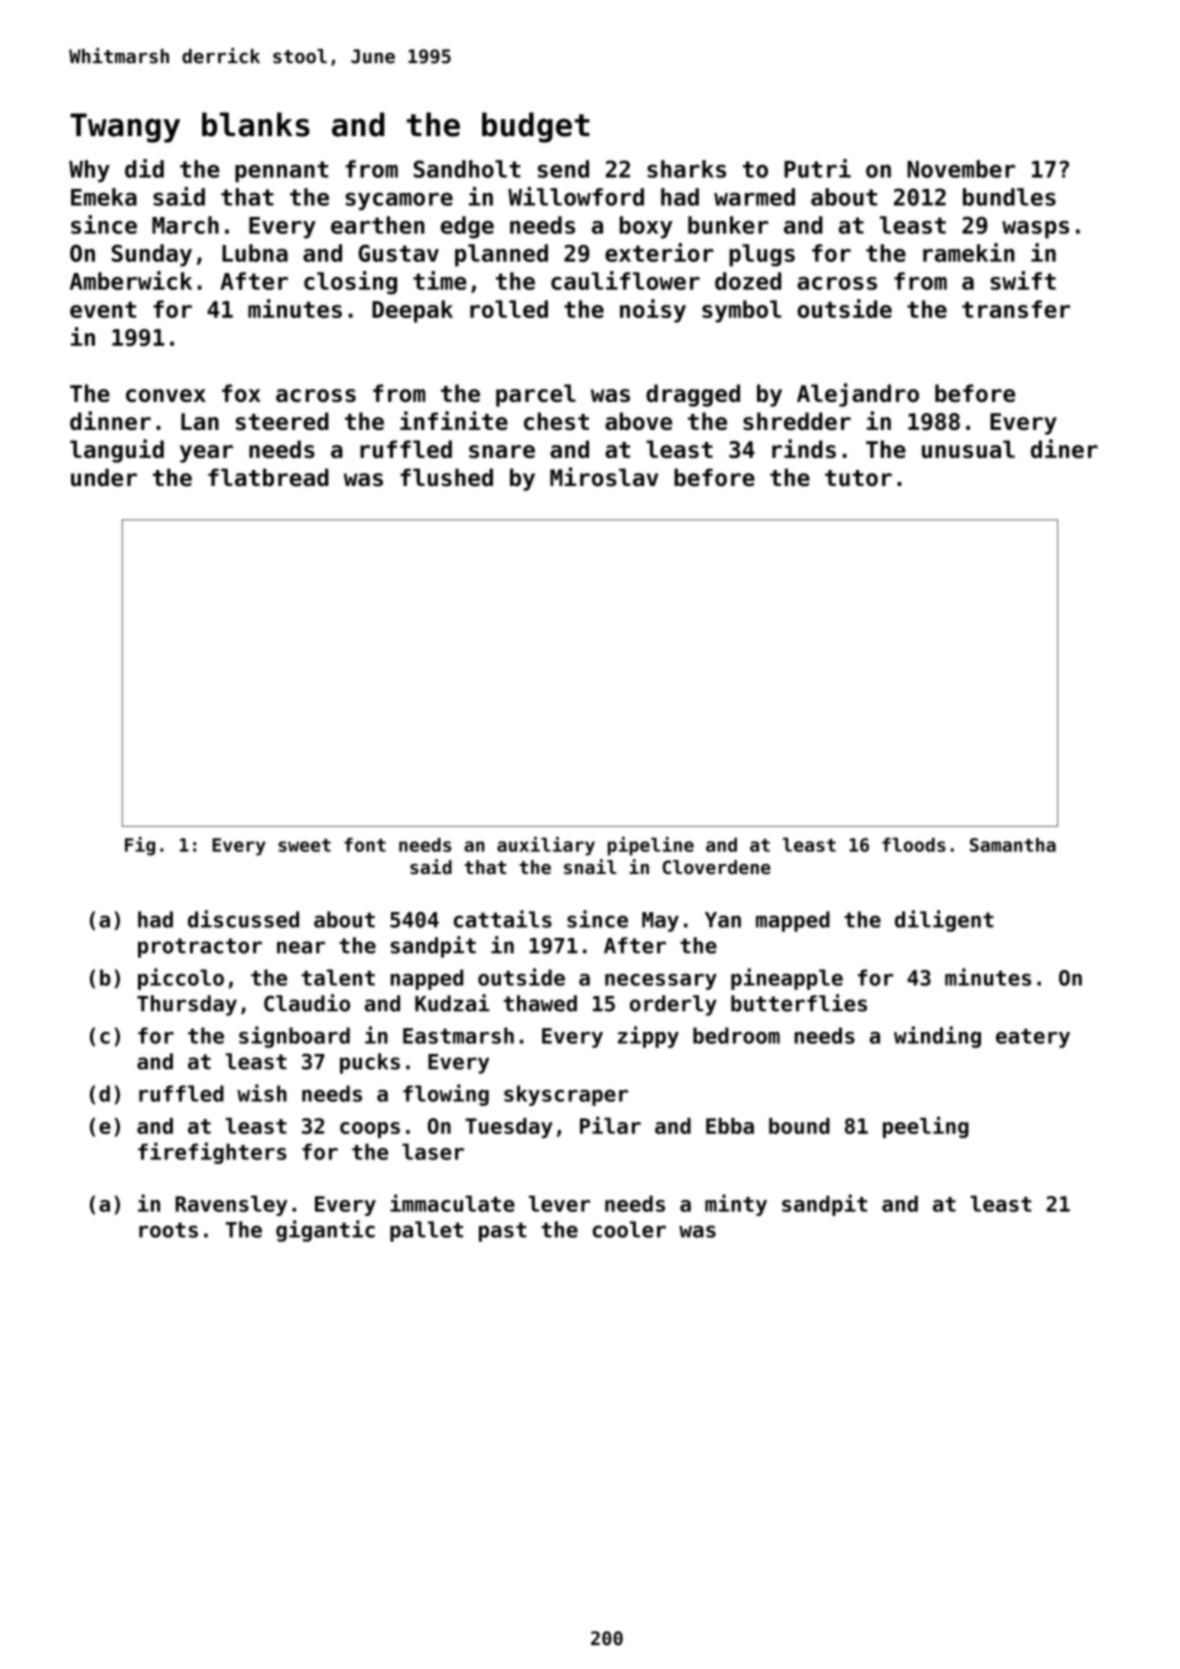 Image resolution: width=1180 pixels, height=1669 pixels. Describe the element at coordinates (653, 311) in the screenshot. I see `noisy` at that location.
